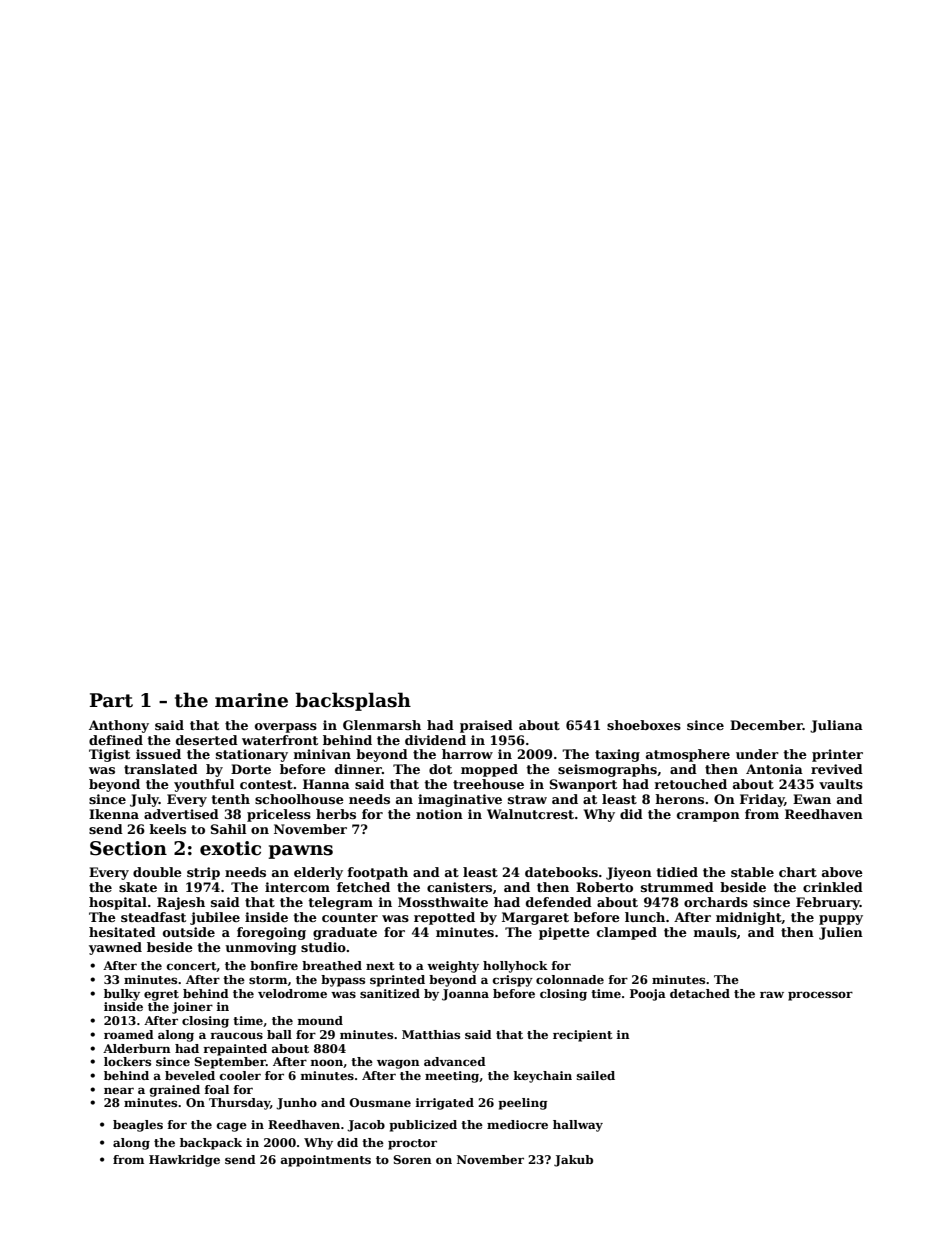 This screenshot has width=952, height=1233. Describe the element at coordinates (353, 701) in the screenshot. I see `backsplash` at that location.
